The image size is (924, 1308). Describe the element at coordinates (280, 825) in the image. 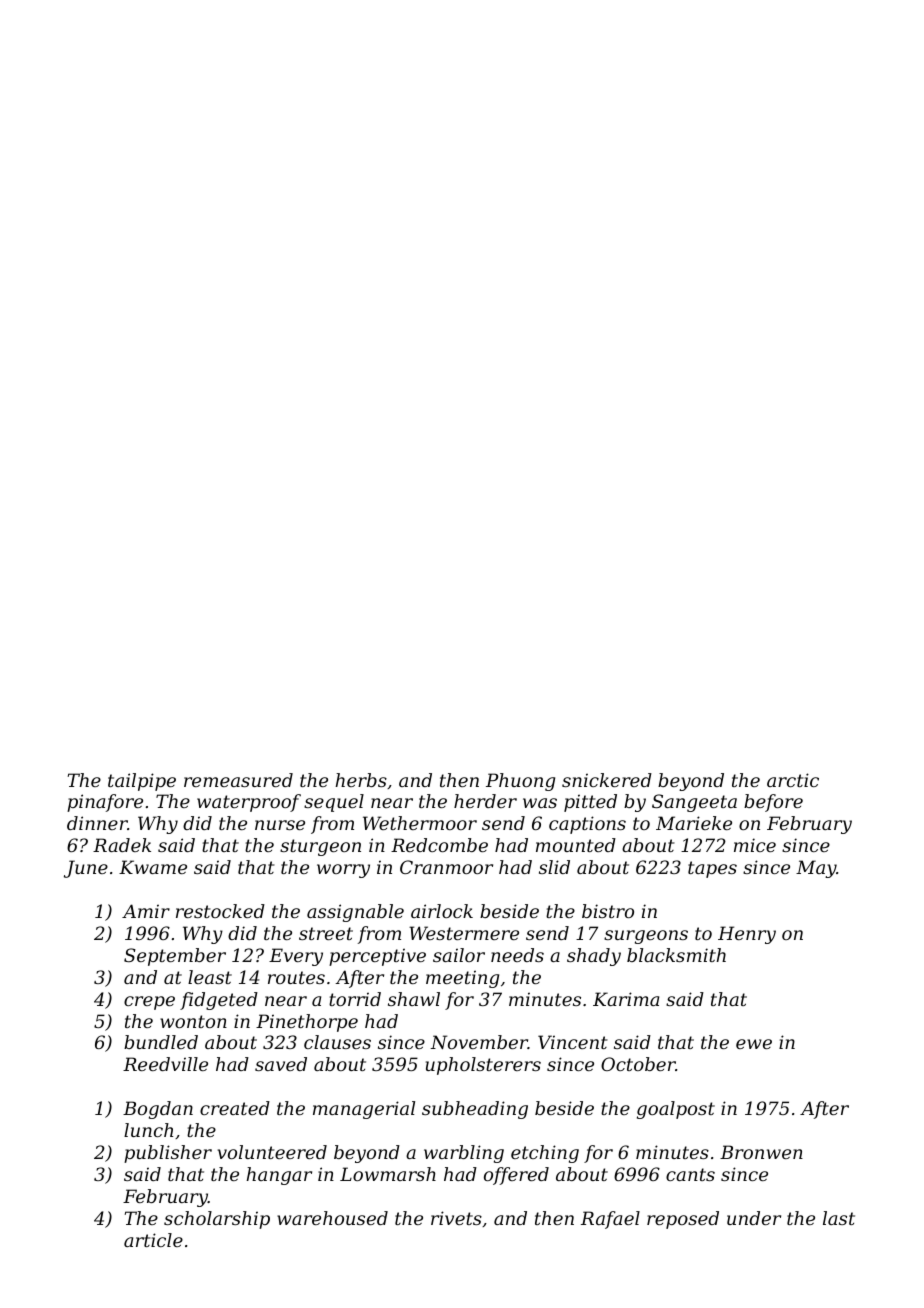

I see `nurse` at that location.
